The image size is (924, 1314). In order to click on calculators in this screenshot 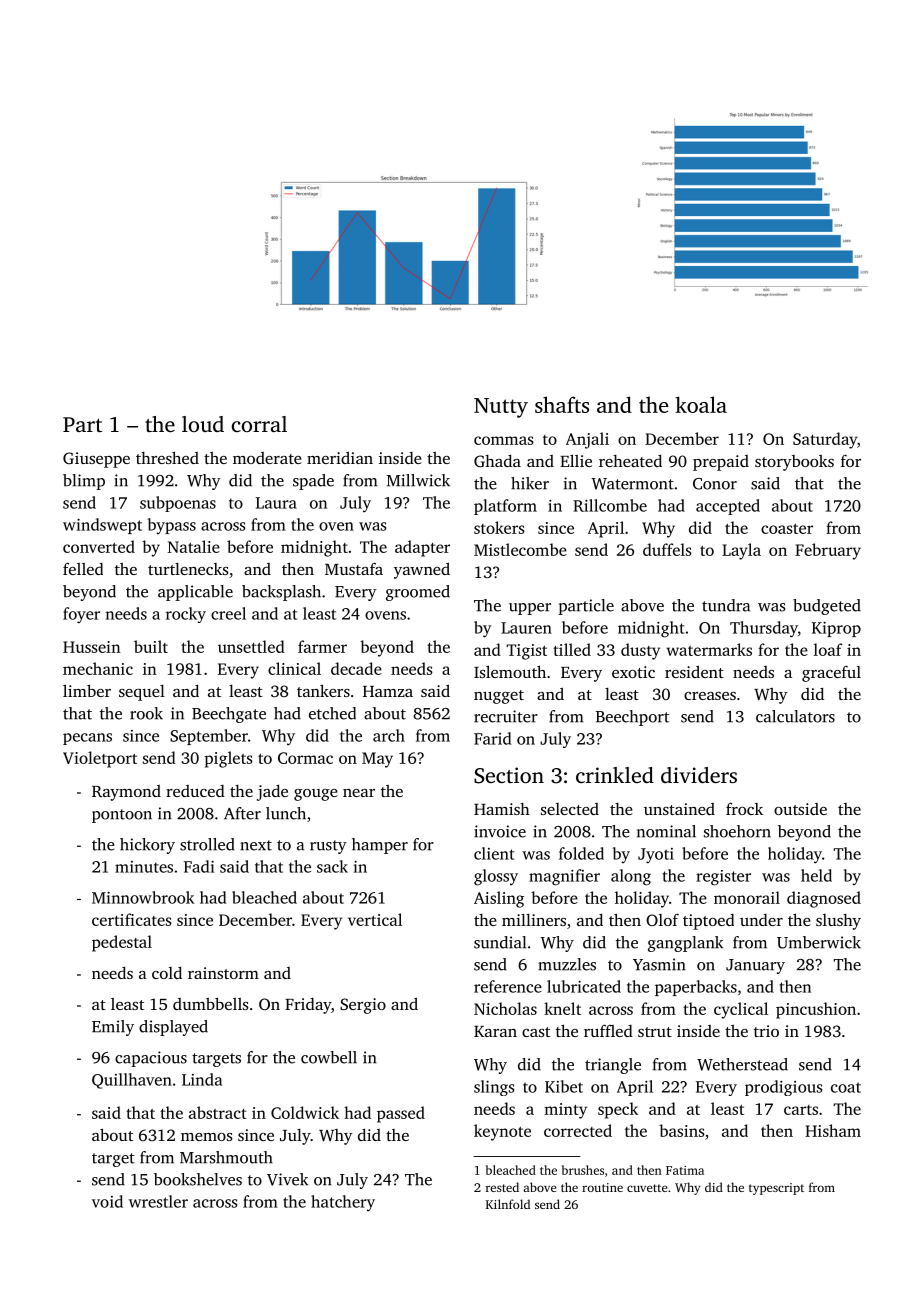, I will do `click(795, 716)`.
